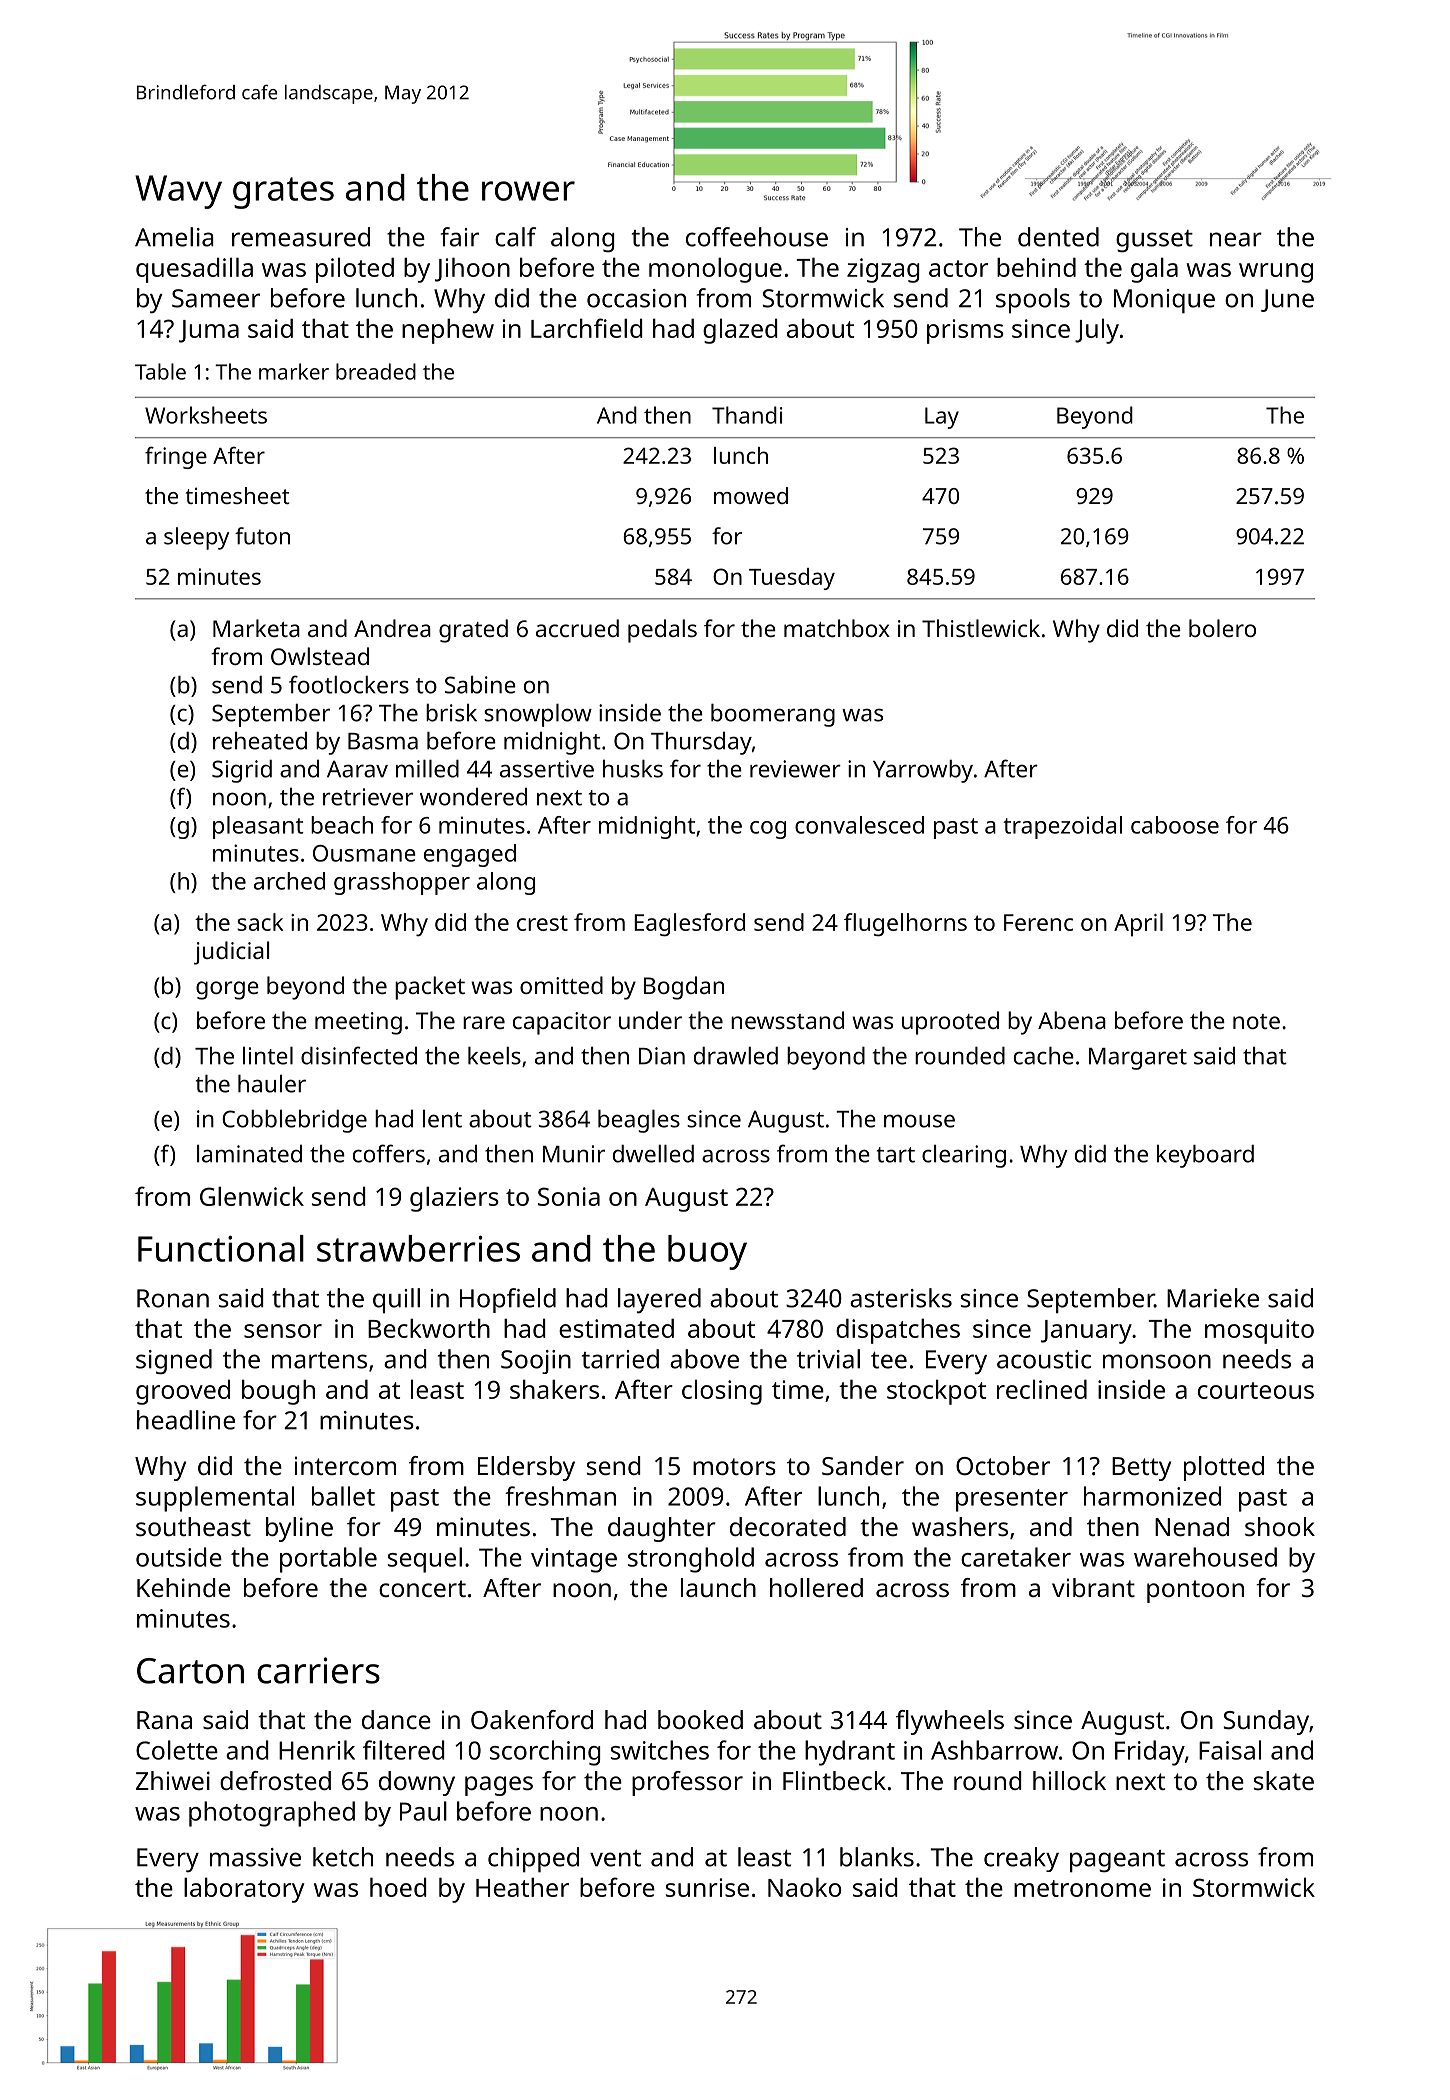  I want to click on cache, so click(1044, 1056).
